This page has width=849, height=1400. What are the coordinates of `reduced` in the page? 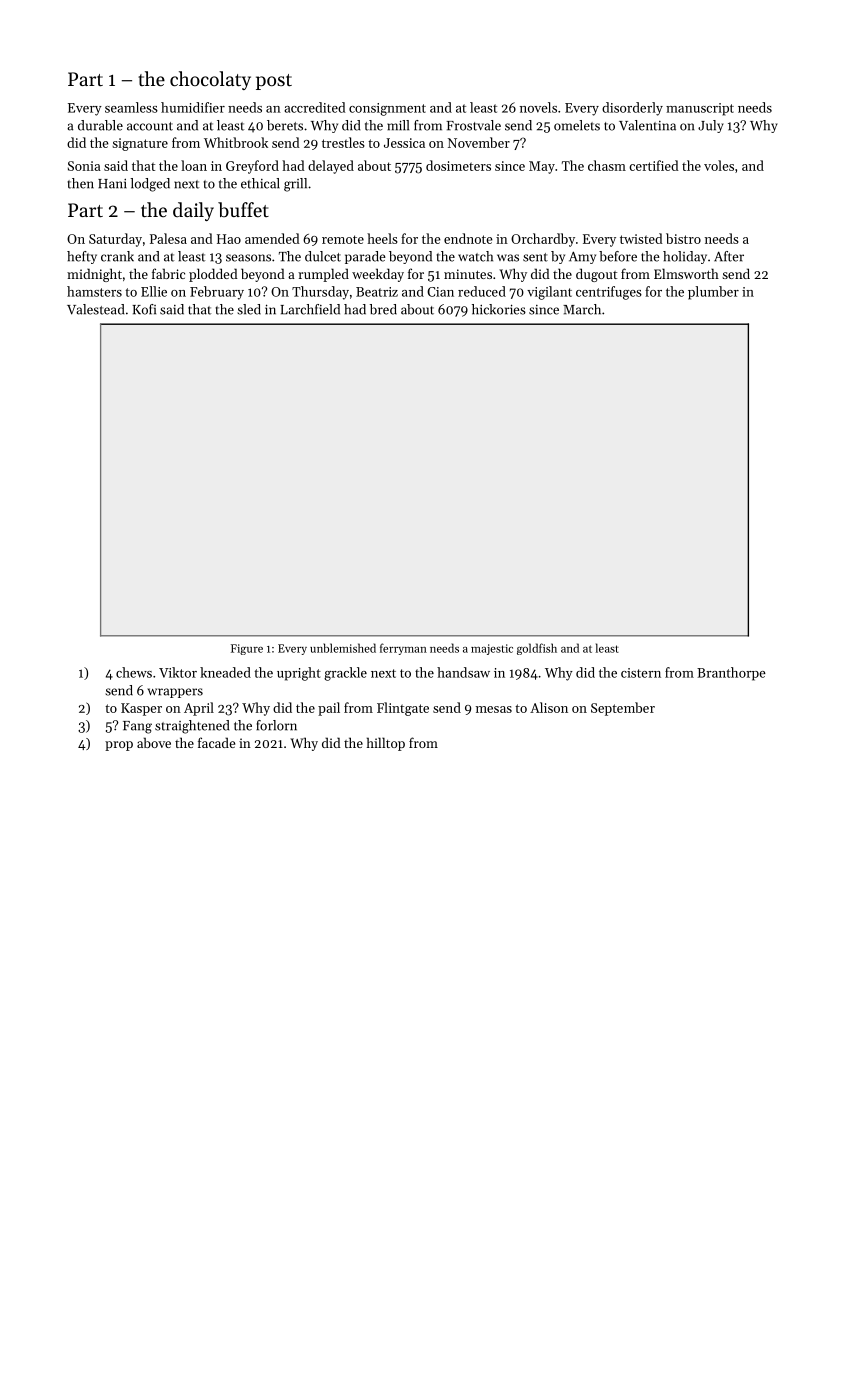 It's located at (482, 291).
